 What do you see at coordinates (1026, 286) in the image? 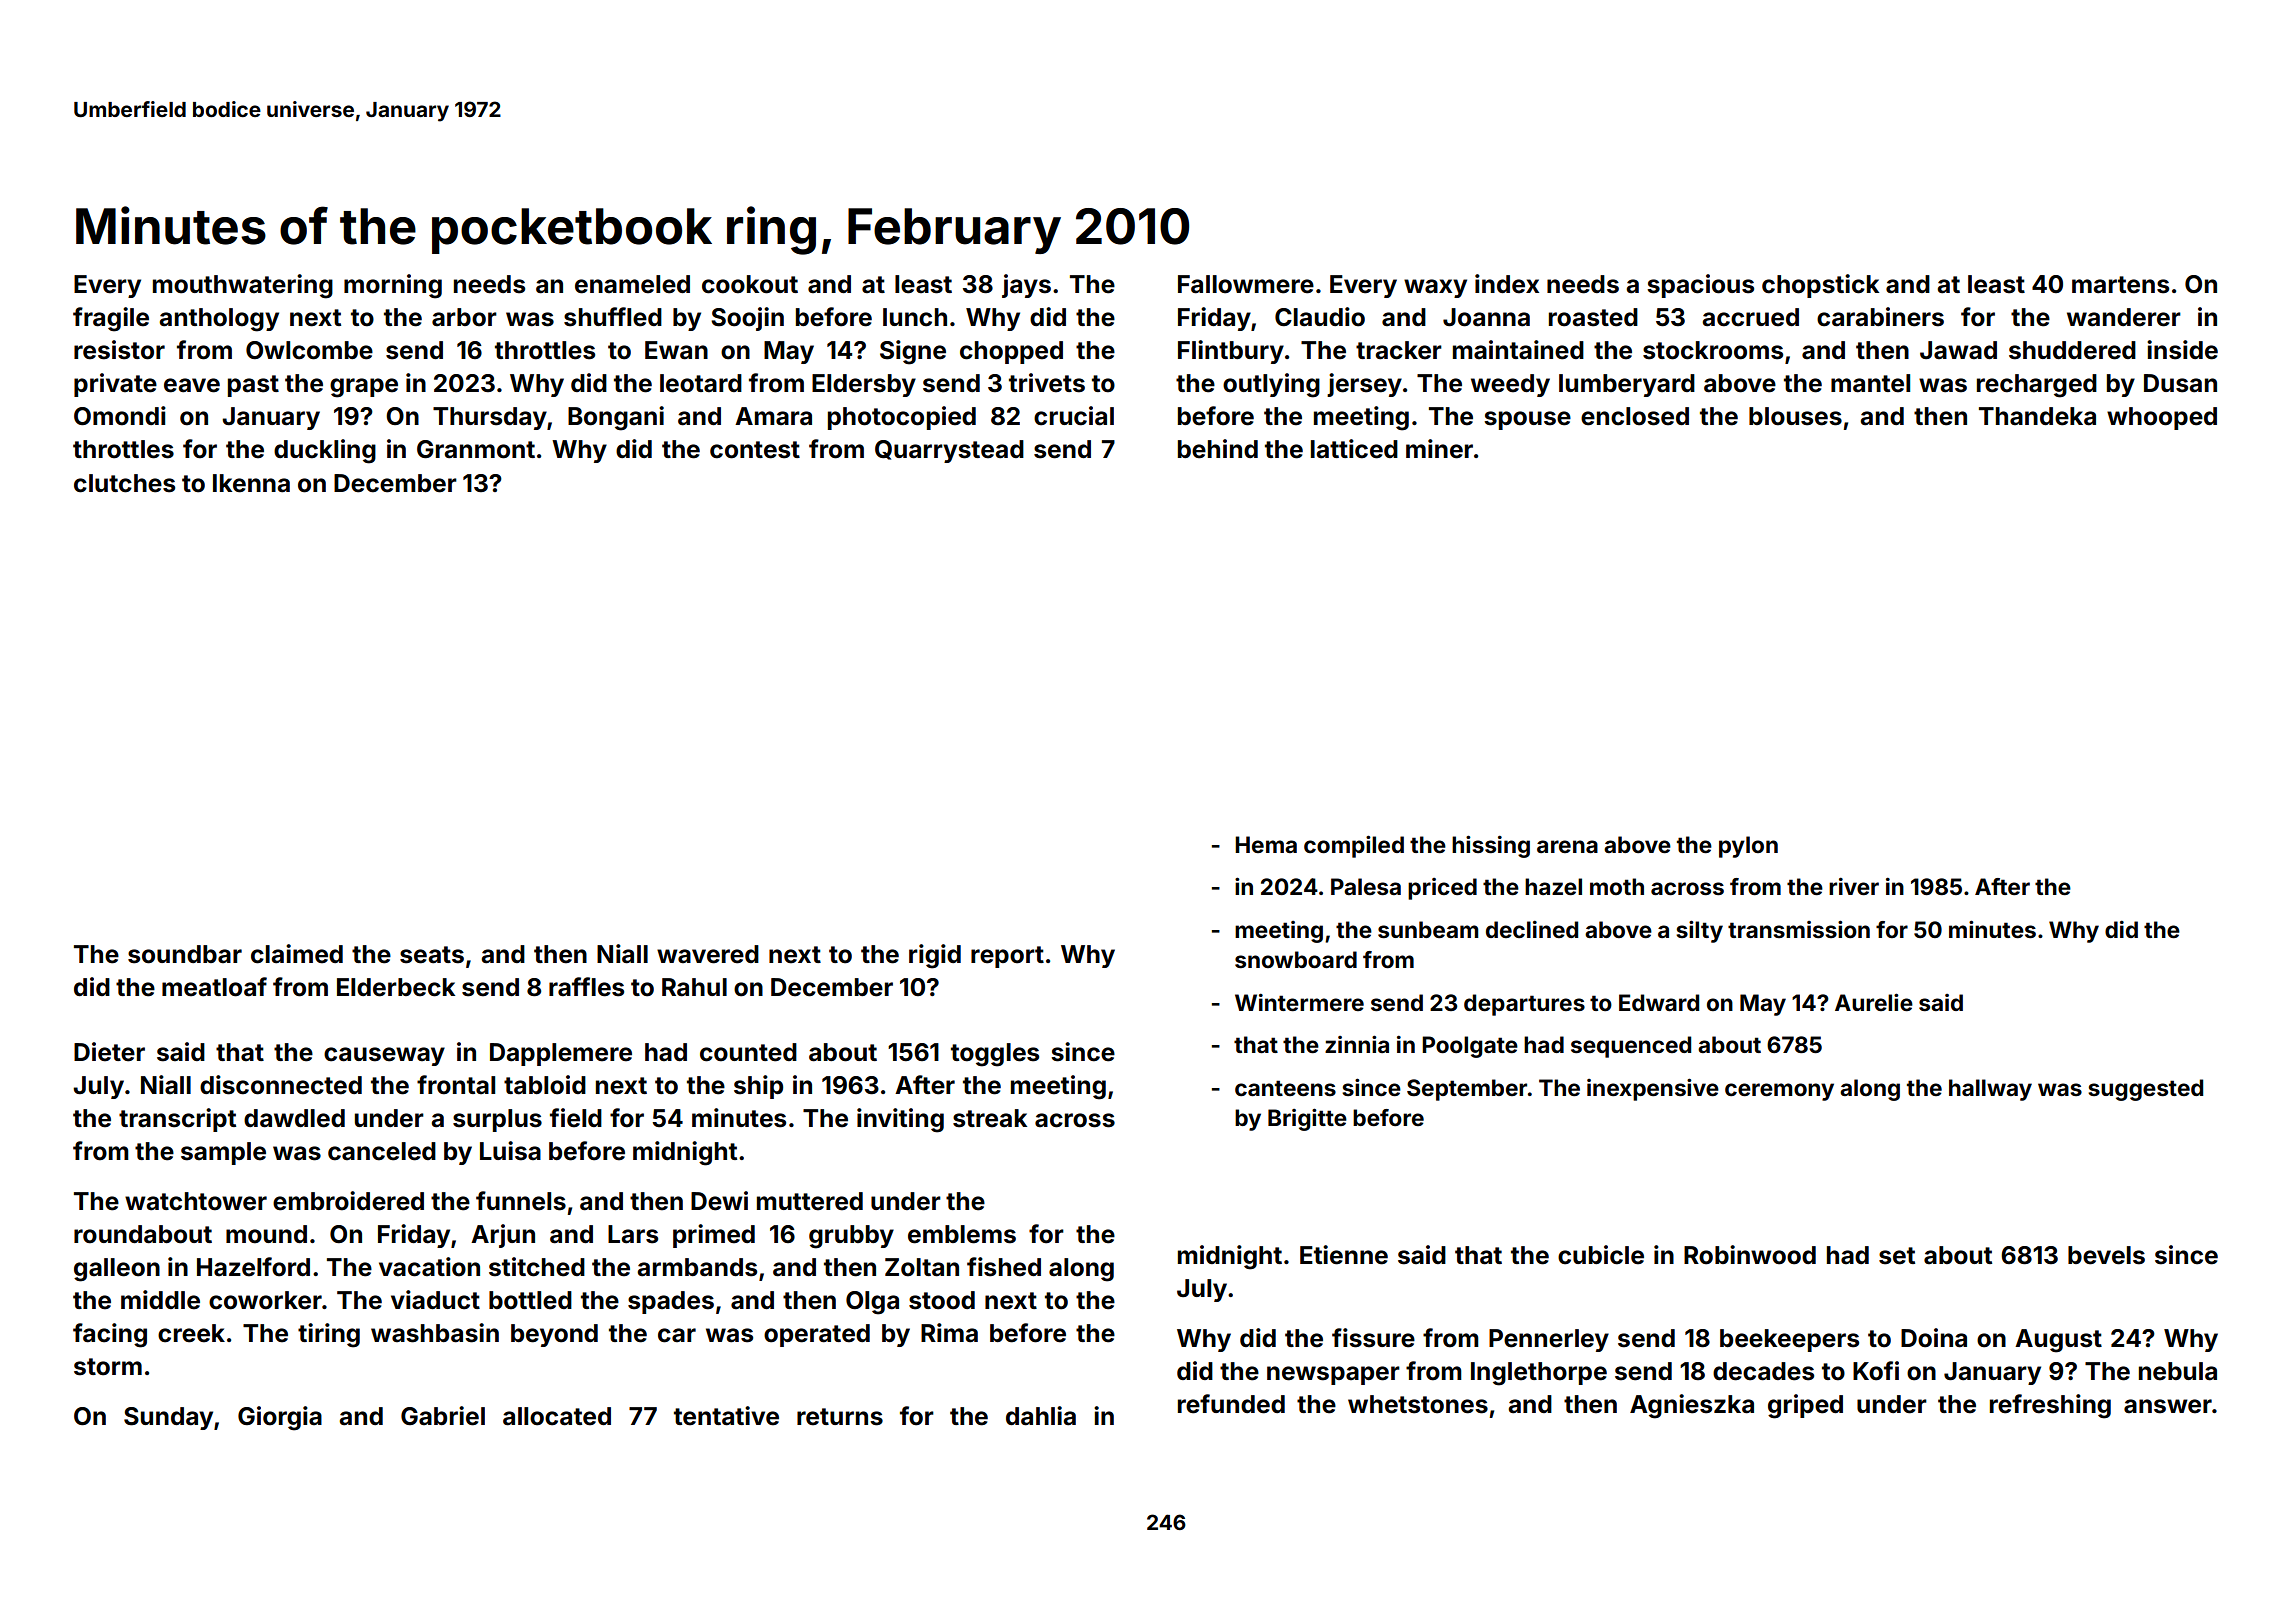
I see `jays` at bounding box center [1026, 286].
